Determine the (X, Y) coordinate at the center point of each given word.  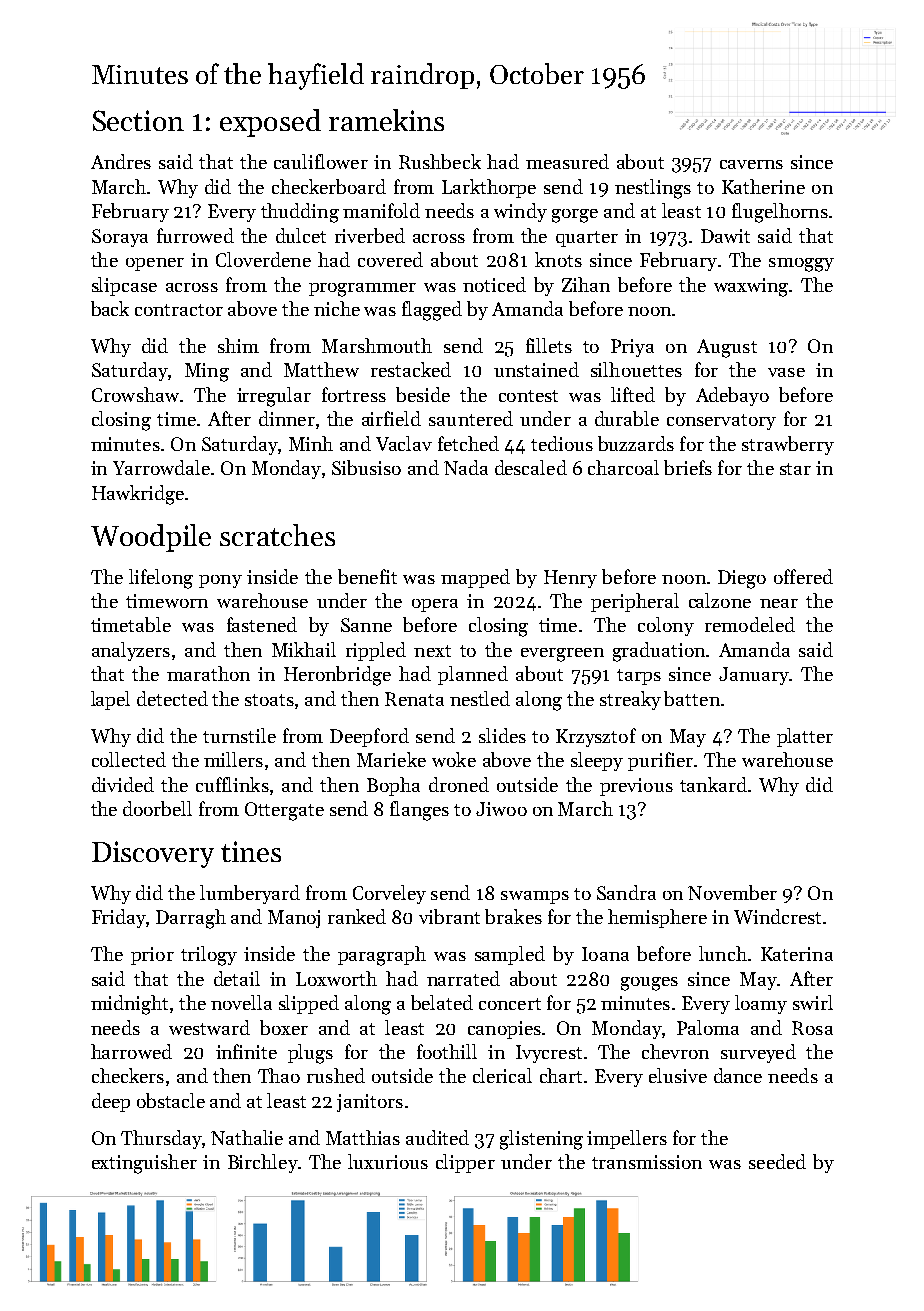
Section (138, 120)
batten (692, 698)
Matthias (363, 1137)
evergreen (562, 655)
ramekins (386, 120)
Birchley (263, 1163)
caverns (751, 164)
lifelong (161, 579)
